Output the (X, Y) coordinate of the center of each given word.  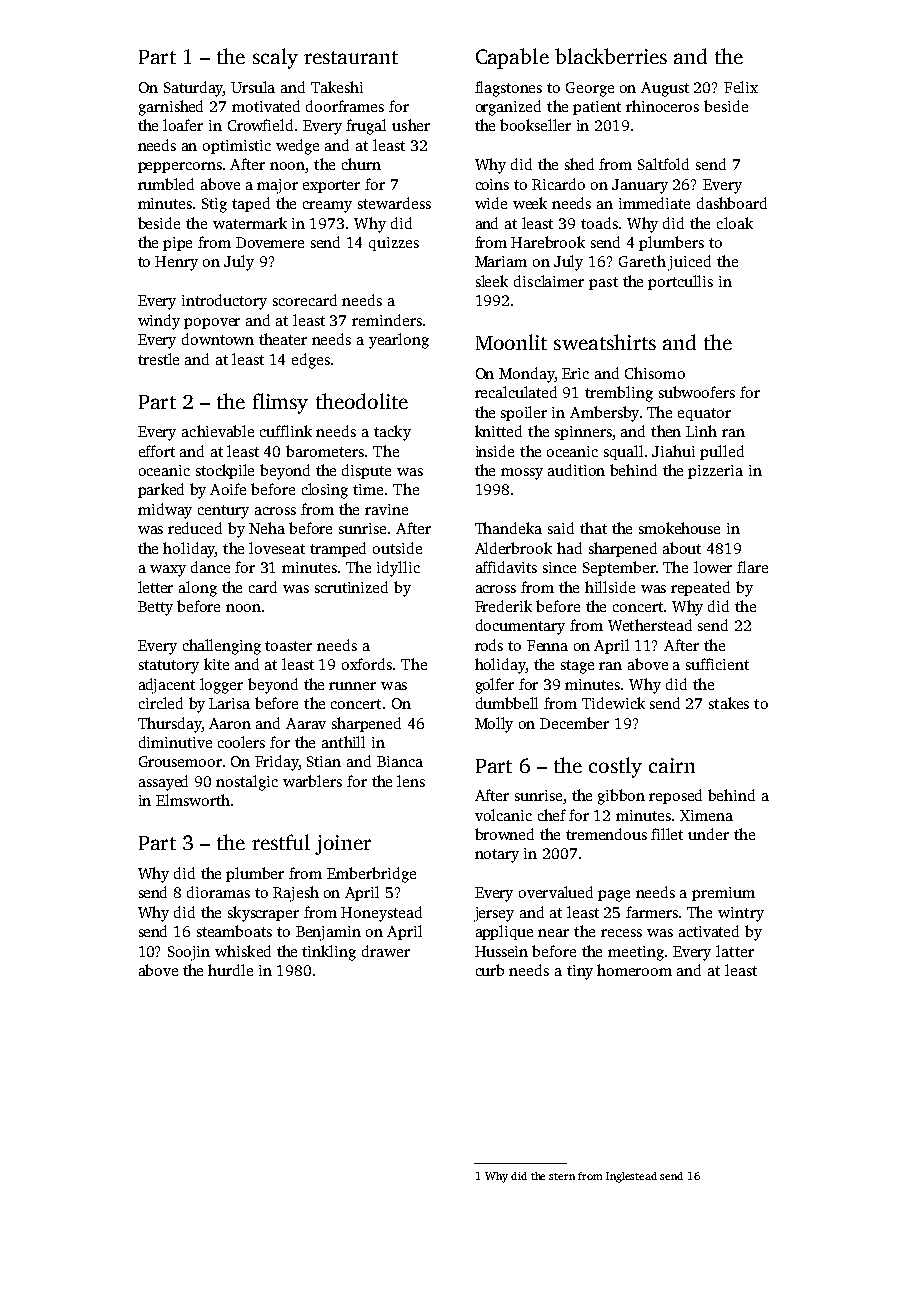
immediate (654, 203)
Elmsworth (193, 800)
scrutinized (351, 587)
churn (361, 164)
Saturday (193, 89)
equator (704, 414)
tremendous (606, 834)
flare (752, 567)
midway (165, 511)
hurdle (230, 970)
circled (161, 703)
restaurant (351, 57)
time (368, 489)
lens (411, 781)
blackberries (611, 56)
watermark (250, 223)
